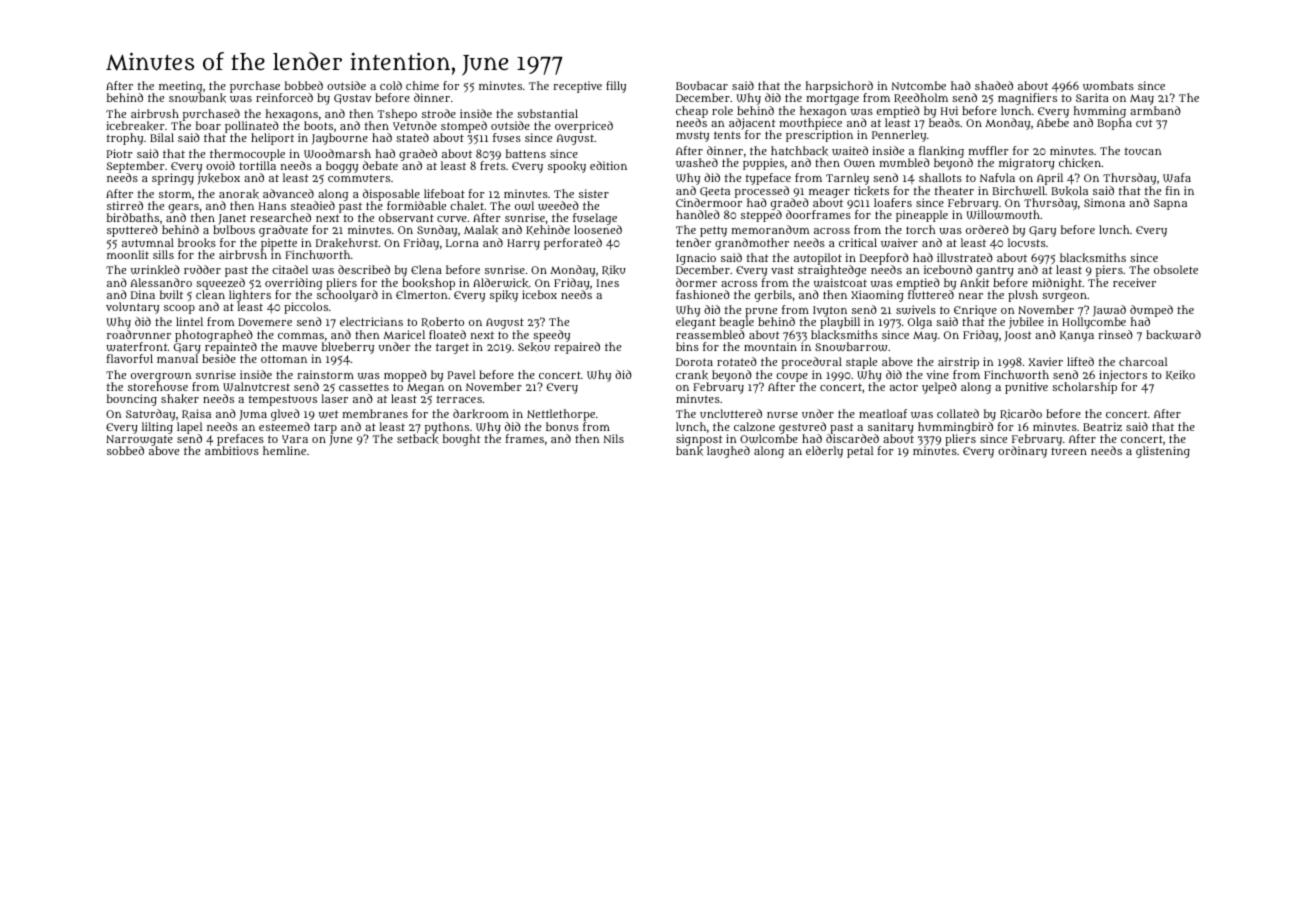  I want to click on schoolyard, so click(347, 296).
